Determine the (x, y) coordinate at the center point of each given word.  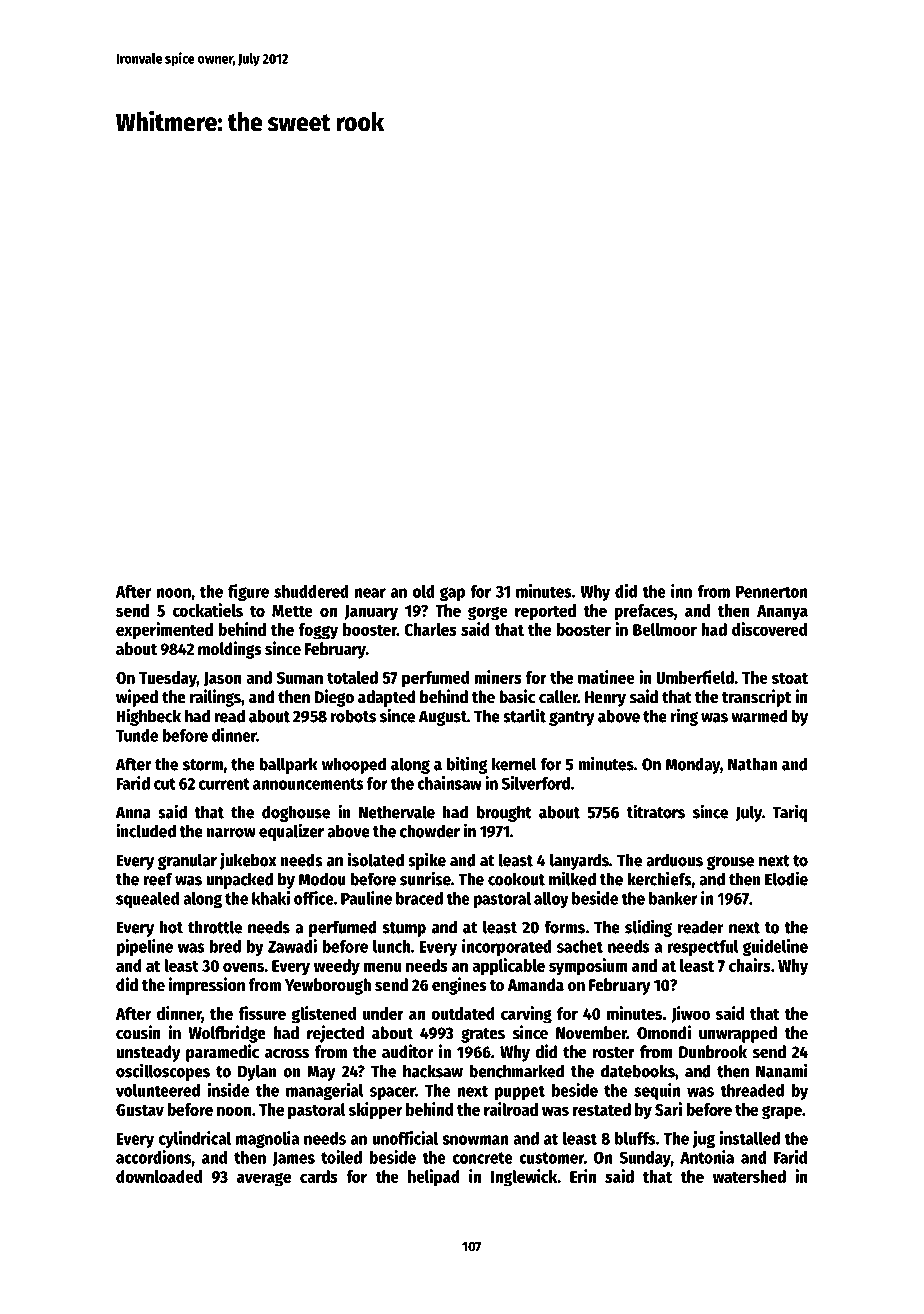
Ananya (782, 613)
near (370, 593)
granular (187, 861)
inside (228, 1090)
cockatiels (208, 610)
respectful (702, 948)
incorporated (507, 947)
